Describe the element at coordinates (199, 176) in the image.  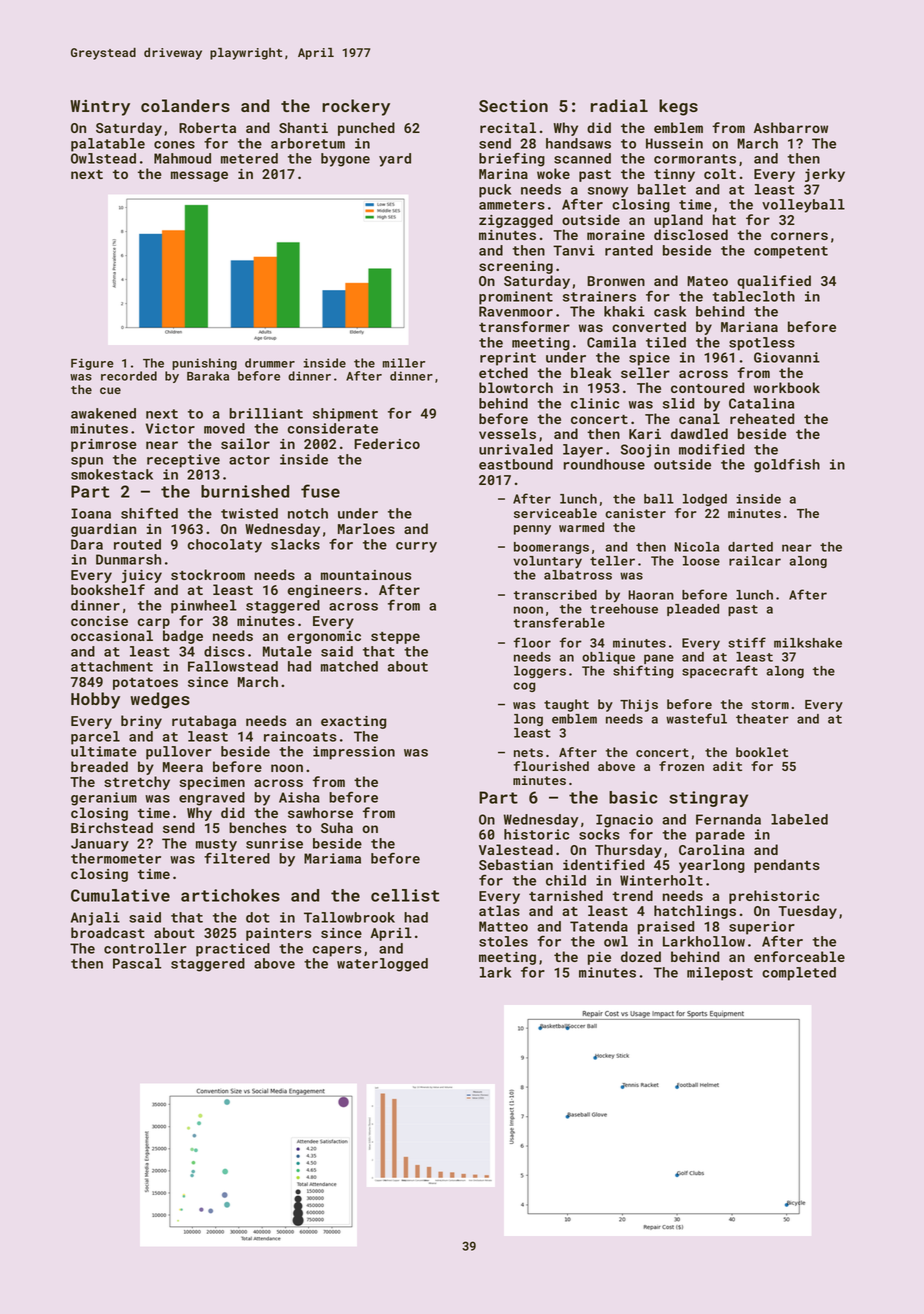
I see `message` at that location.
